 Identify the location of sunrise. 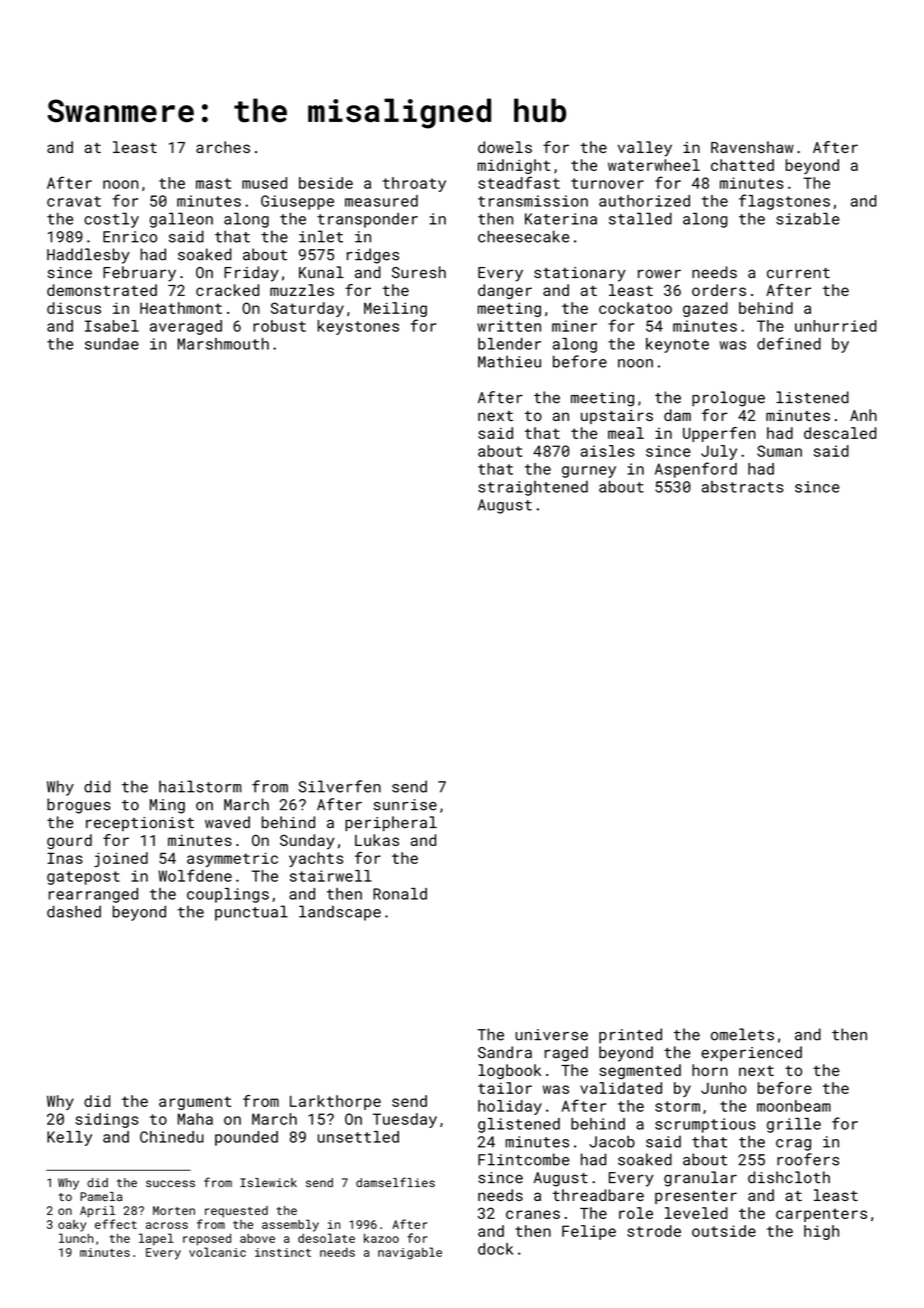
(405, 805).
